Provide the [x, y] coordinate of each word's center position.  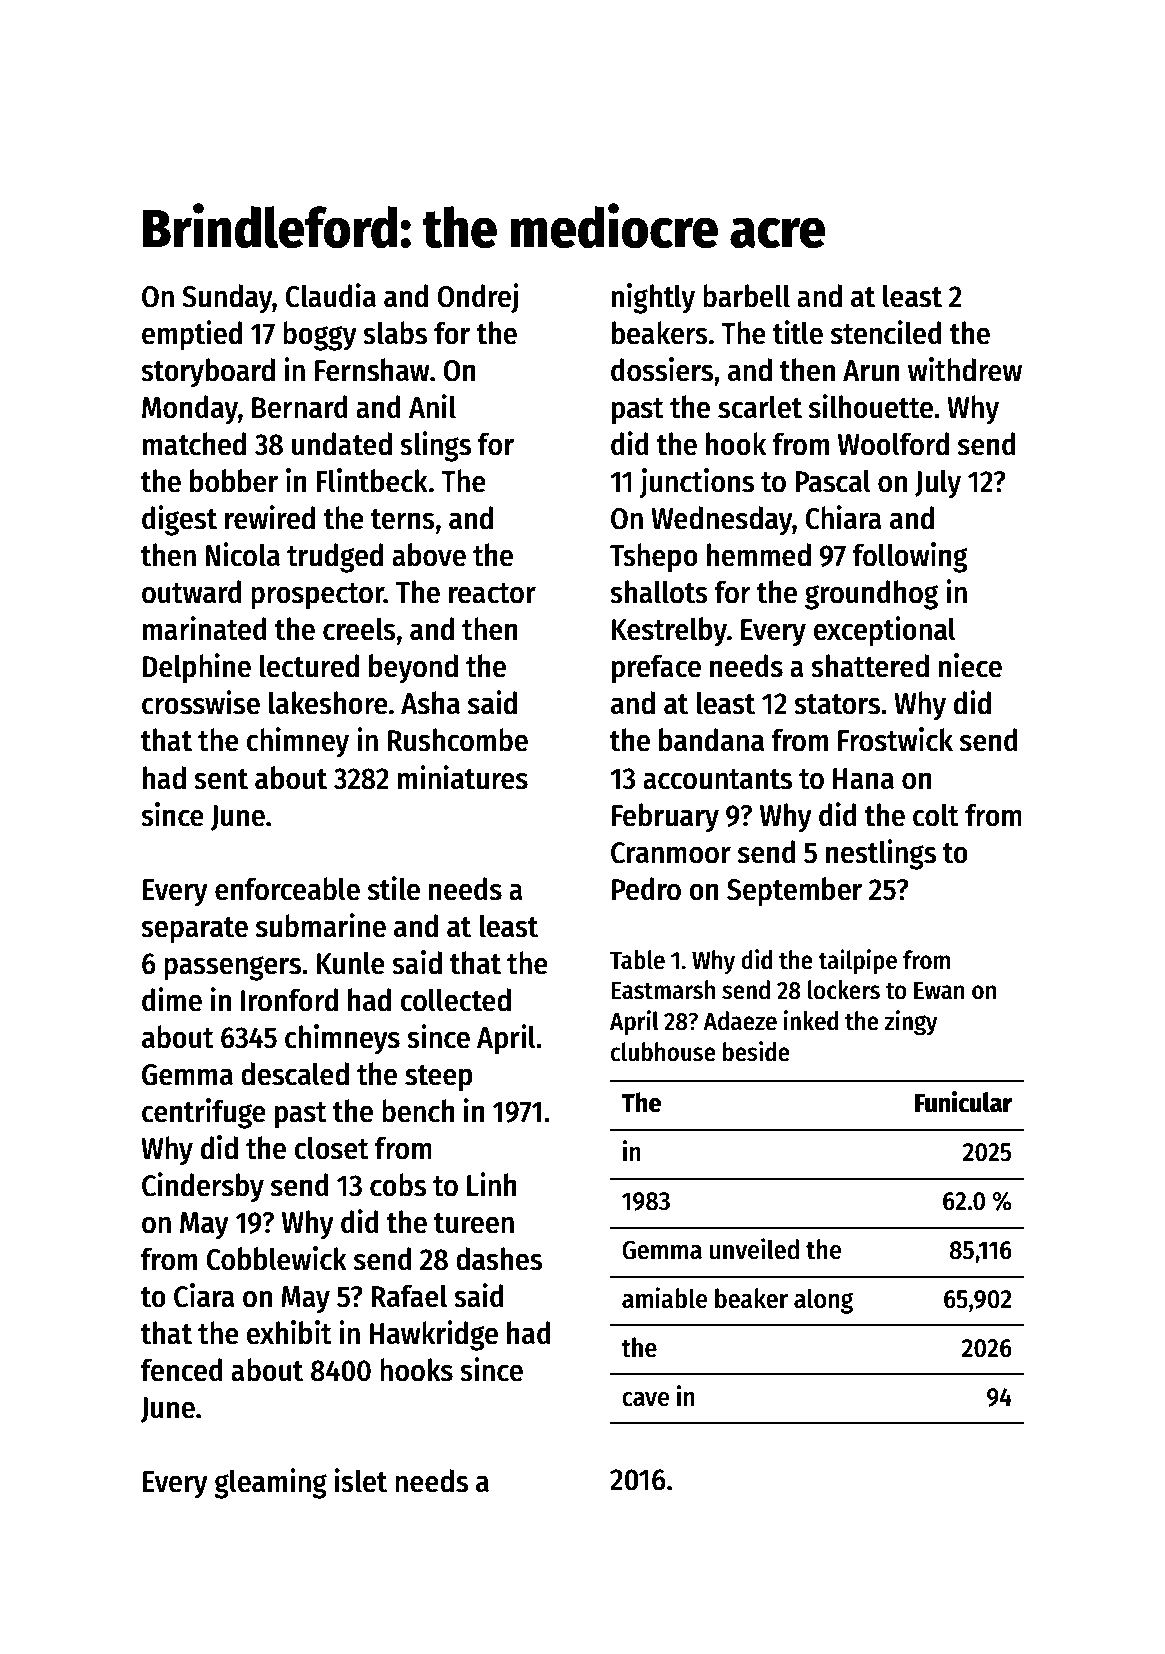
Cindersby [203, 1187]
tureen [474, 1223]
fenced [182, 1370]
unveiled [754, 1249]
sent [221, 779]
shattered [870, 666]
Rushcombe [458, 740]
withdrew [965, 369]
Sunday [227, 299]
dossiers [662, 369]
